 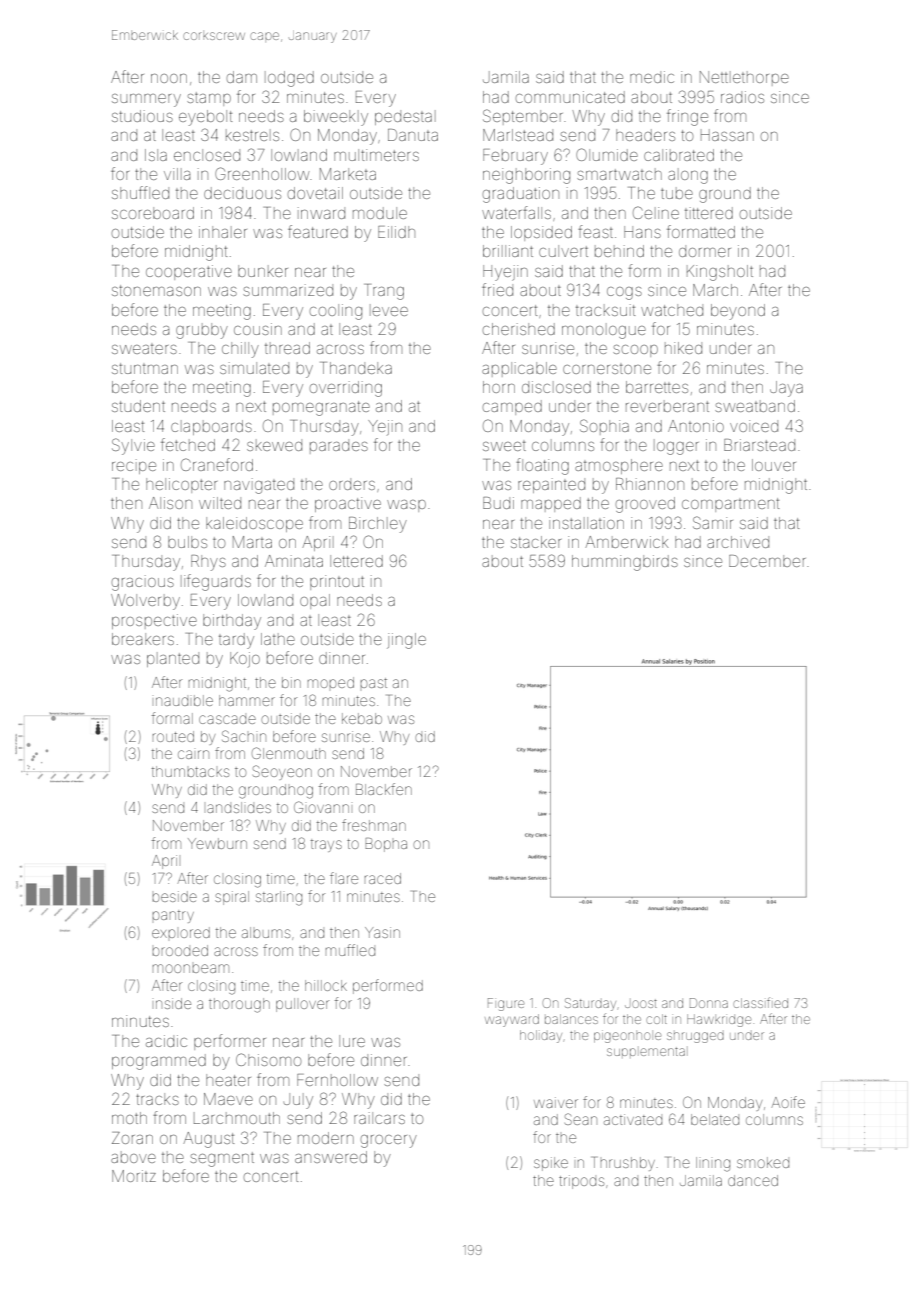 What do you see at coordinates (216, 582) in the document?
I see `lifeguards` at bounding box center [216, 582].
